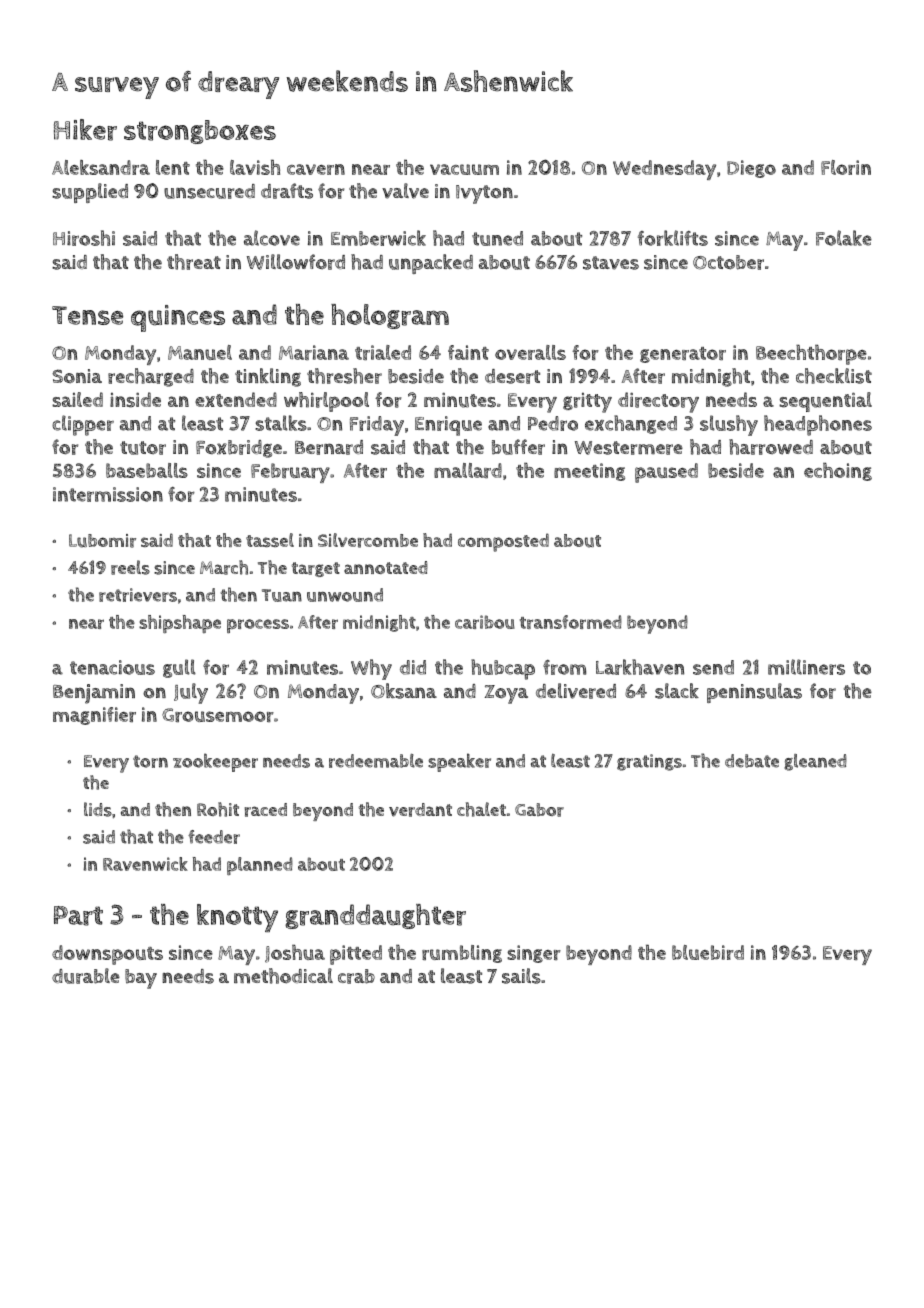 The image size is (924, 1308). I want to click on Florin, so click(846, 167).
